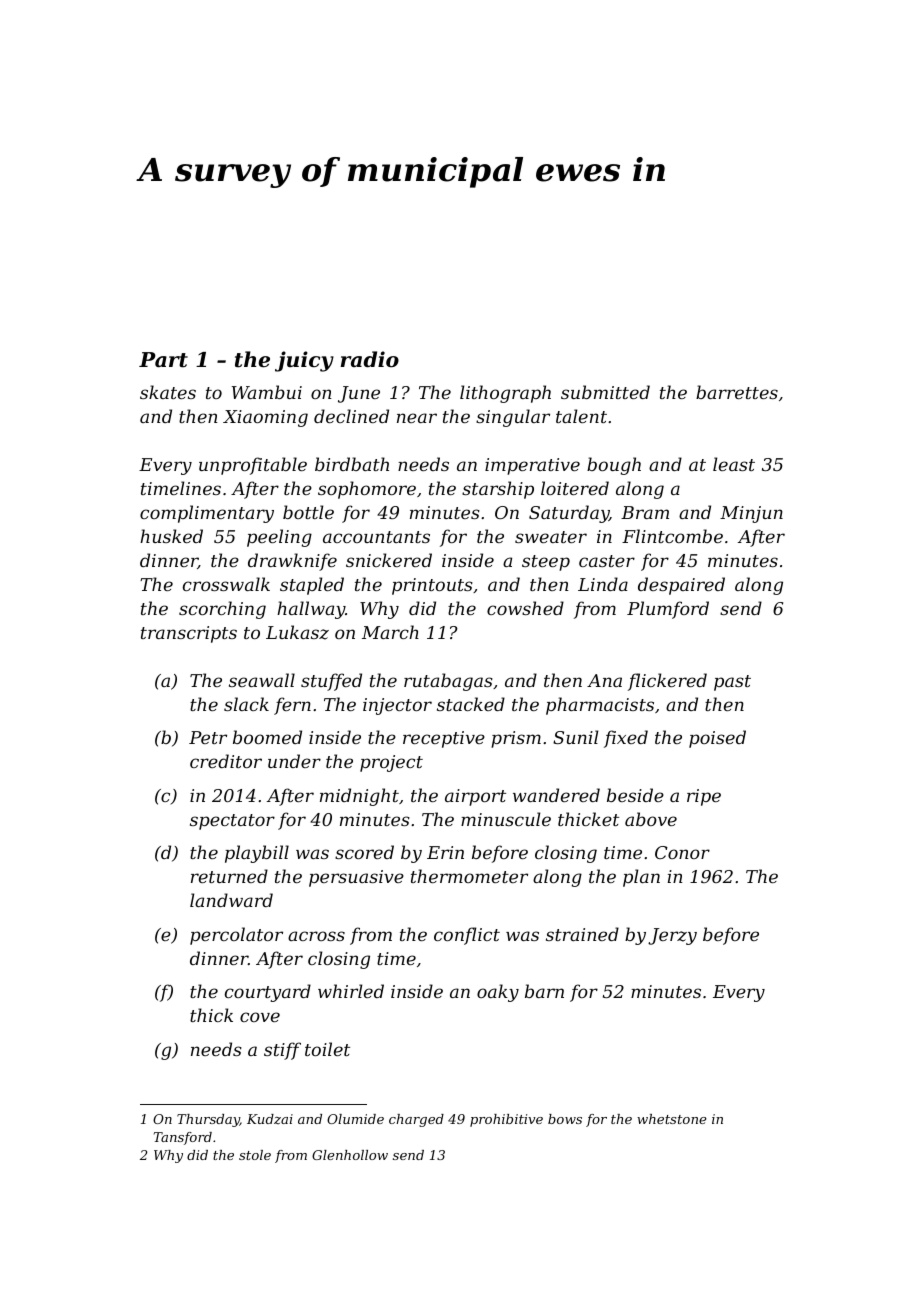  I want to click on snickered, so click(389, 560).
